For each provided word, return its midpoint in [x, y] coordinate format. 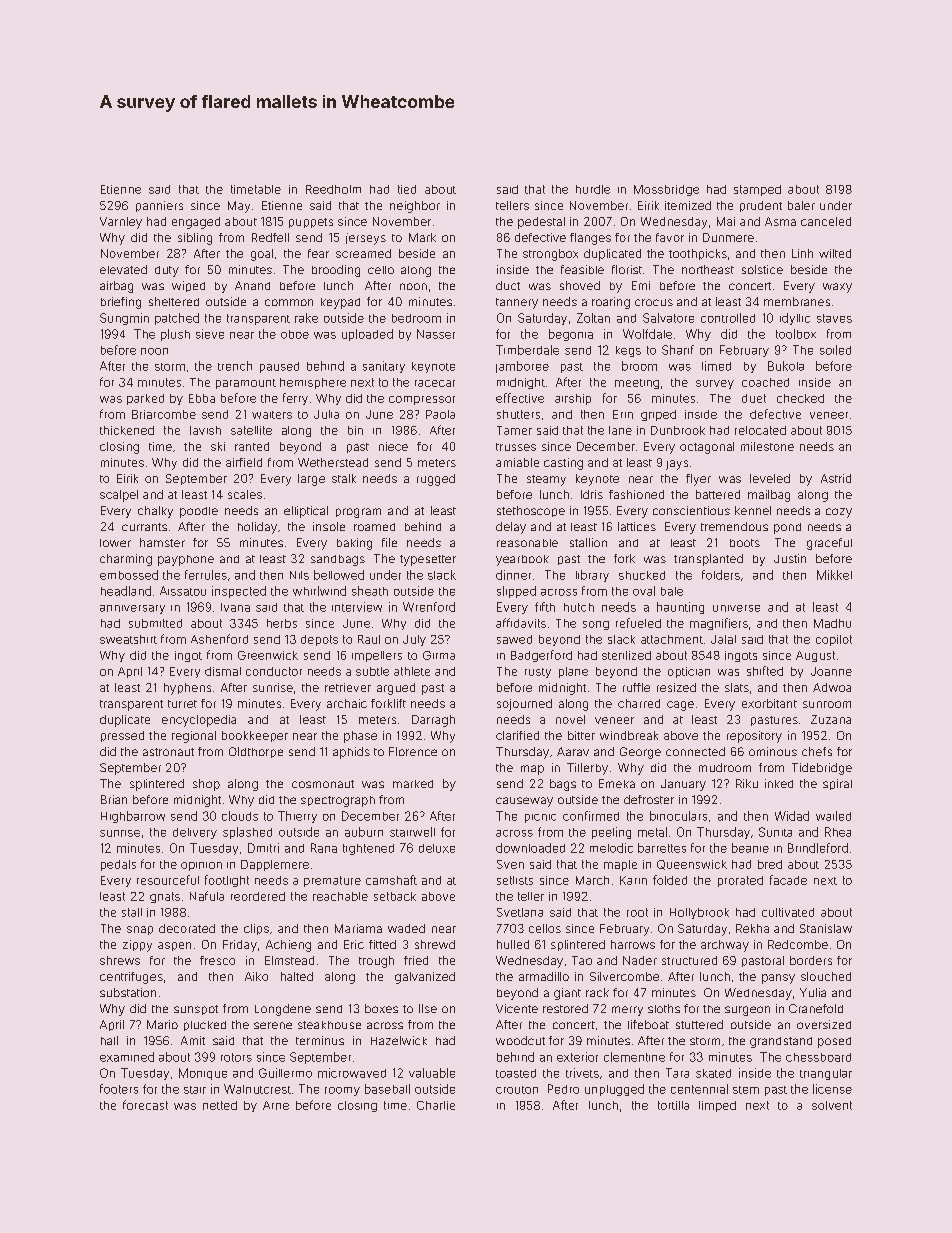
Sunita [775, 832]
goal [262, 255]
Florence [413, 751]
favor [670, 237]
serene [273, 1025]
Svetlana [520, 912]
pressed [122, 736]
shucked [642, 575]
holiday [257, 528]
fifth [545, 607]
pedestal [541, 223]
